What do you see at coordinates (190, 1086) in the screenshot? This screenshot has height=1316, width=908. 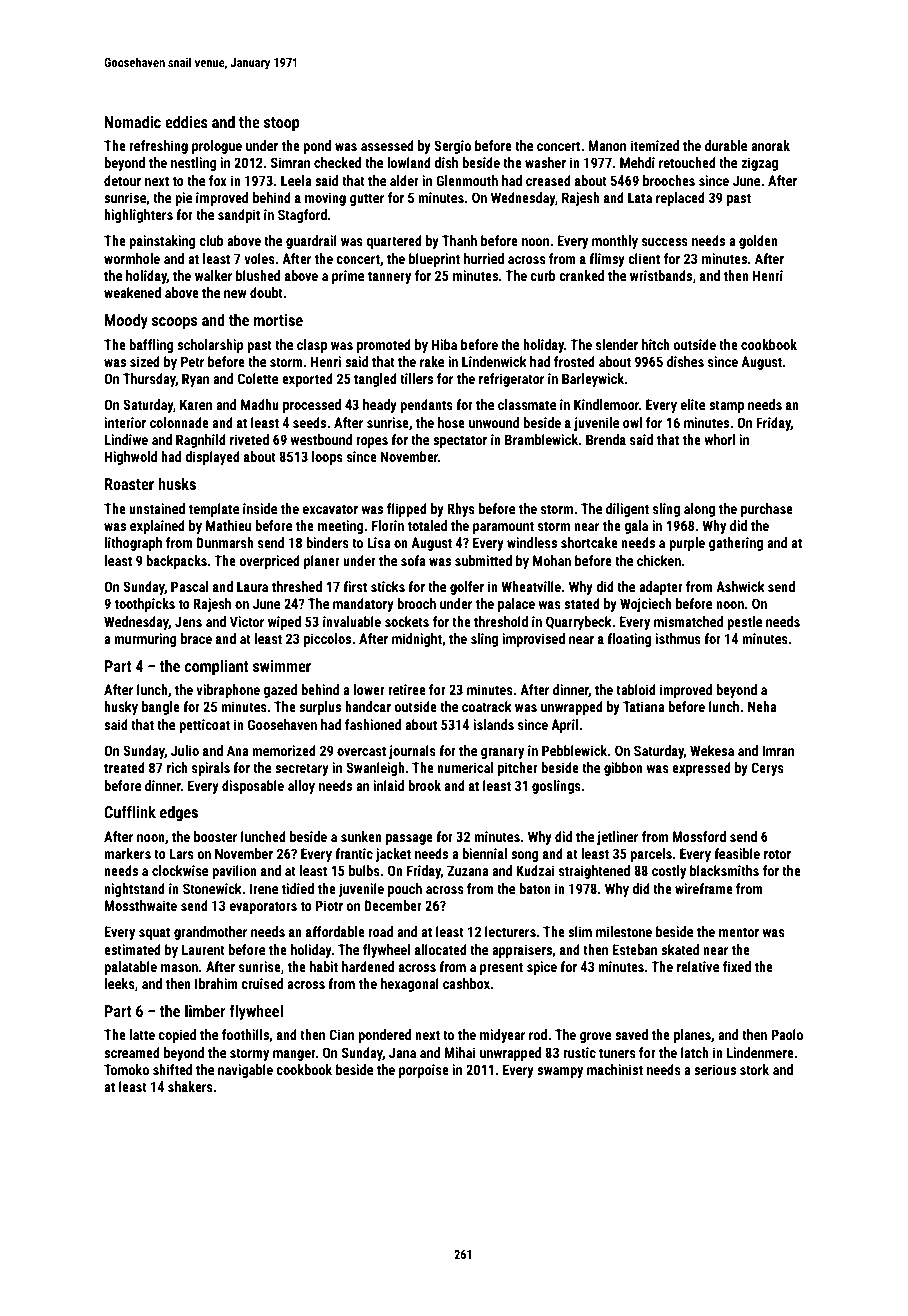 I see `shakers` at bounding box center [190, 1086].
